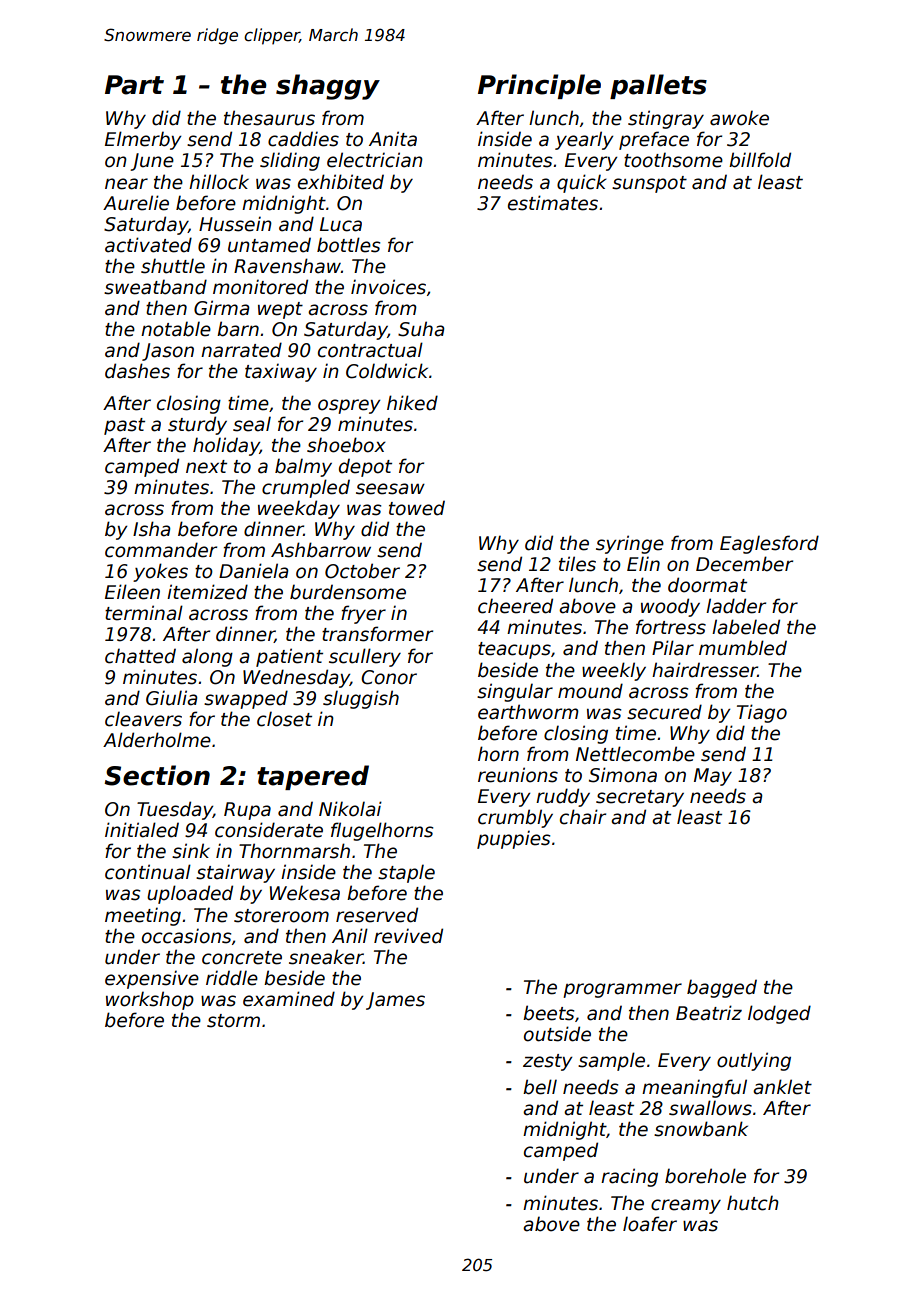 The width and height of the screenshot is (924, 1308). I want to click on storm, so click(233, 1021).
